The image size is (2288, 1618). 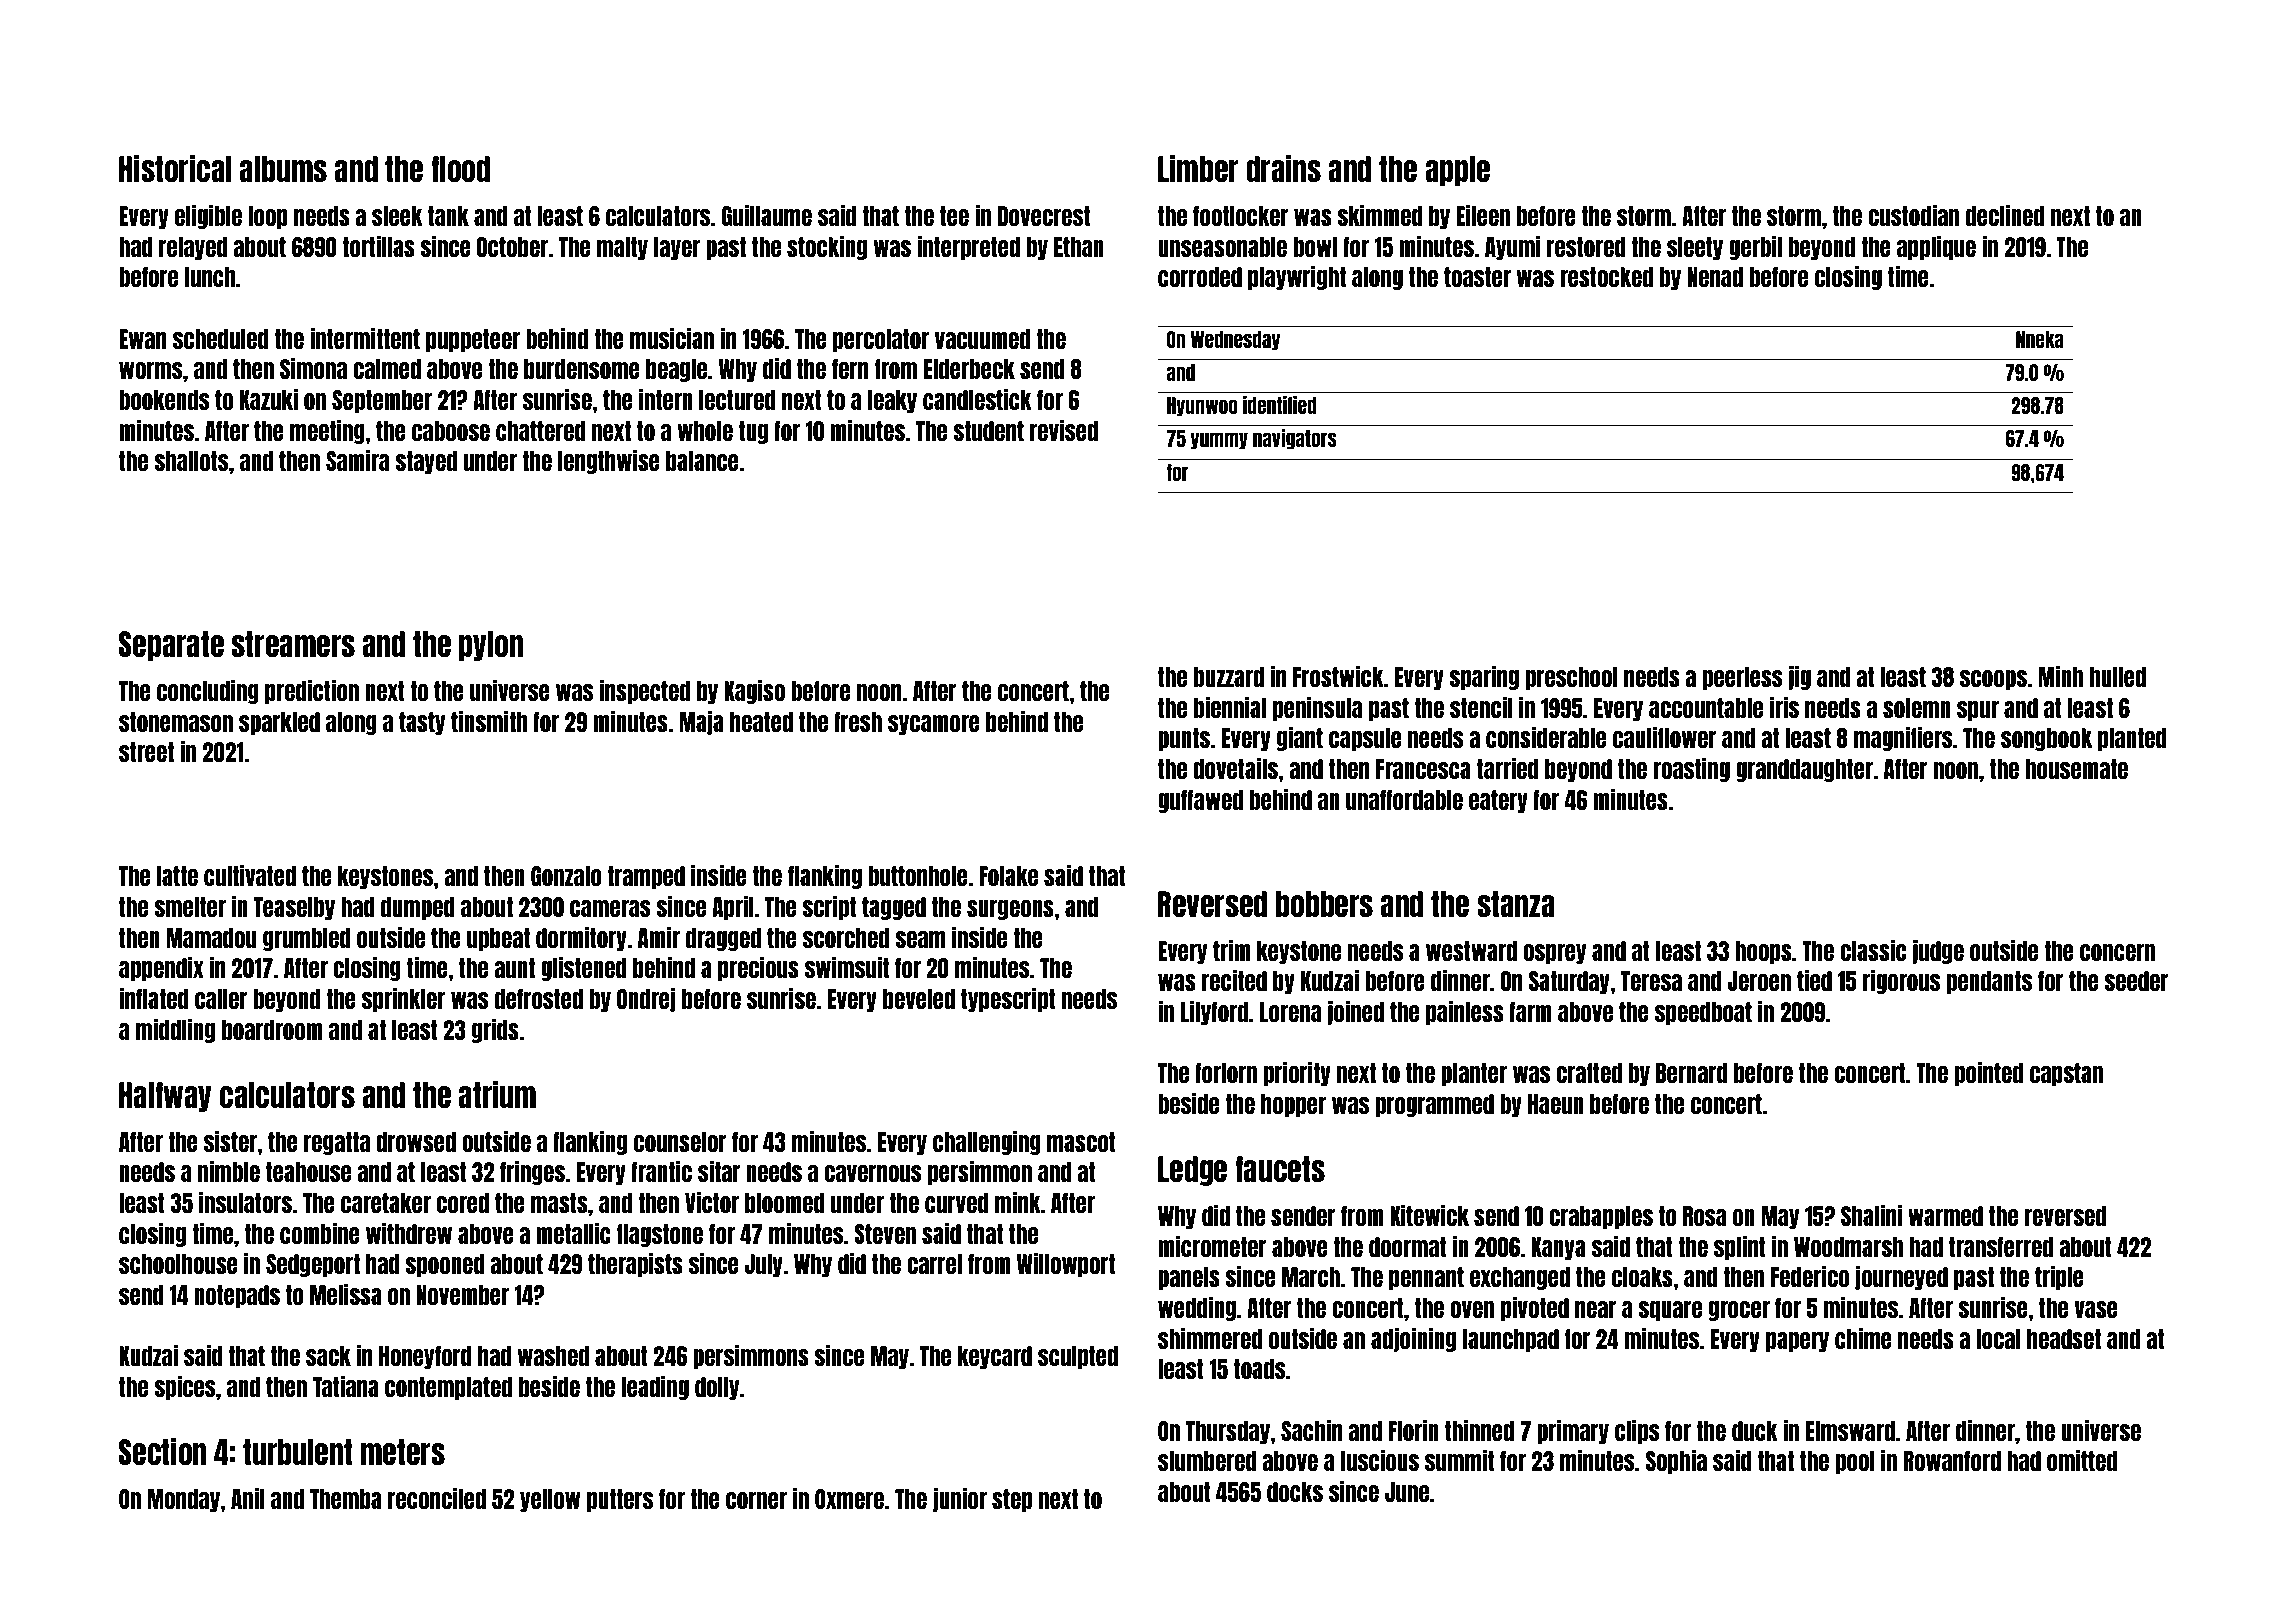 I want to click on Limber, so click(x=1198, y=168).
